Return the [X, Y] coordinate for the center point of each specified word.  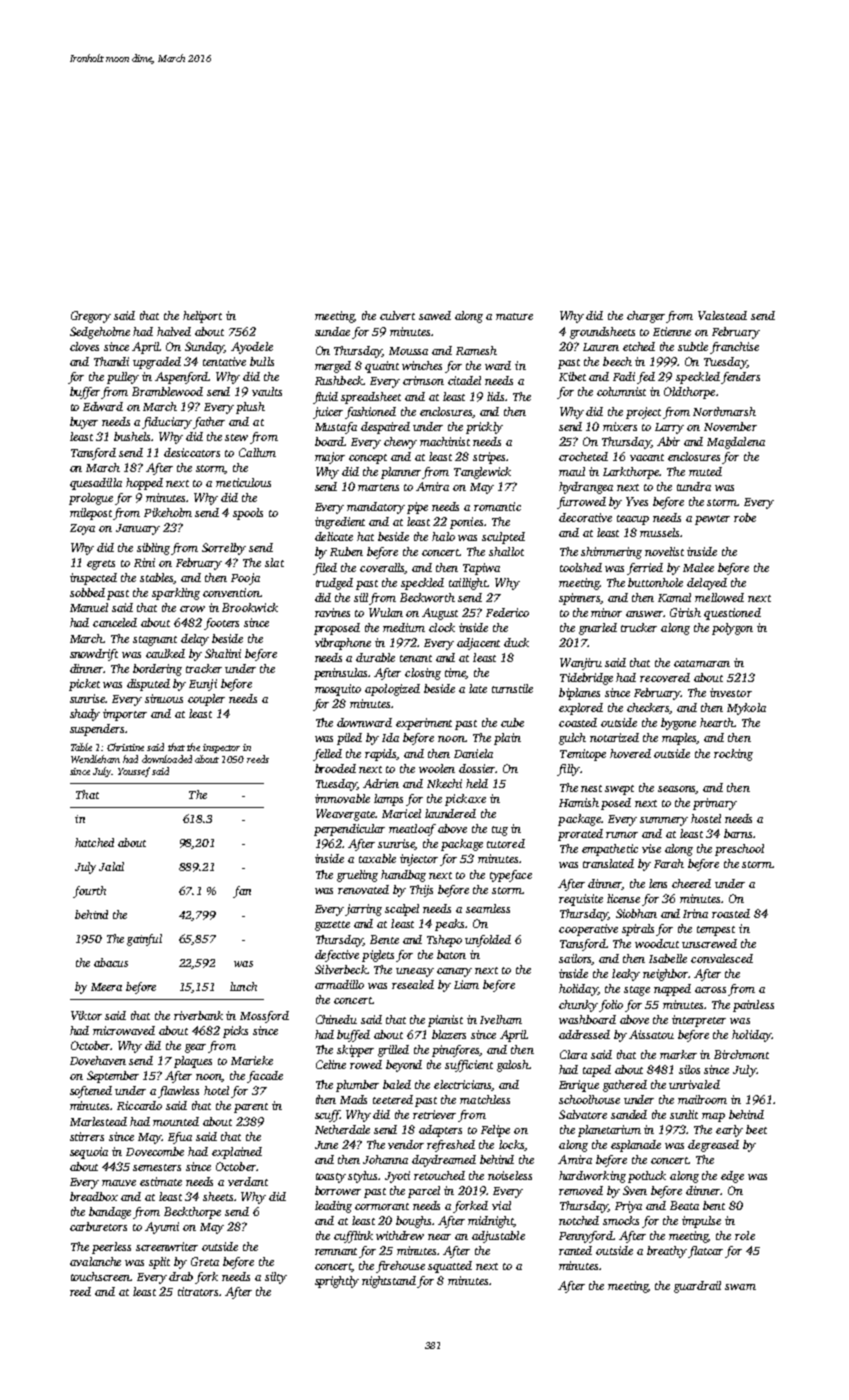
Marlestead [98, 1121]
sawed [435, 315]
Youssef [134, 772]
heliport [202, 317]
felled [327, 755]
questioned [732, 614]
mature [514, 316]
